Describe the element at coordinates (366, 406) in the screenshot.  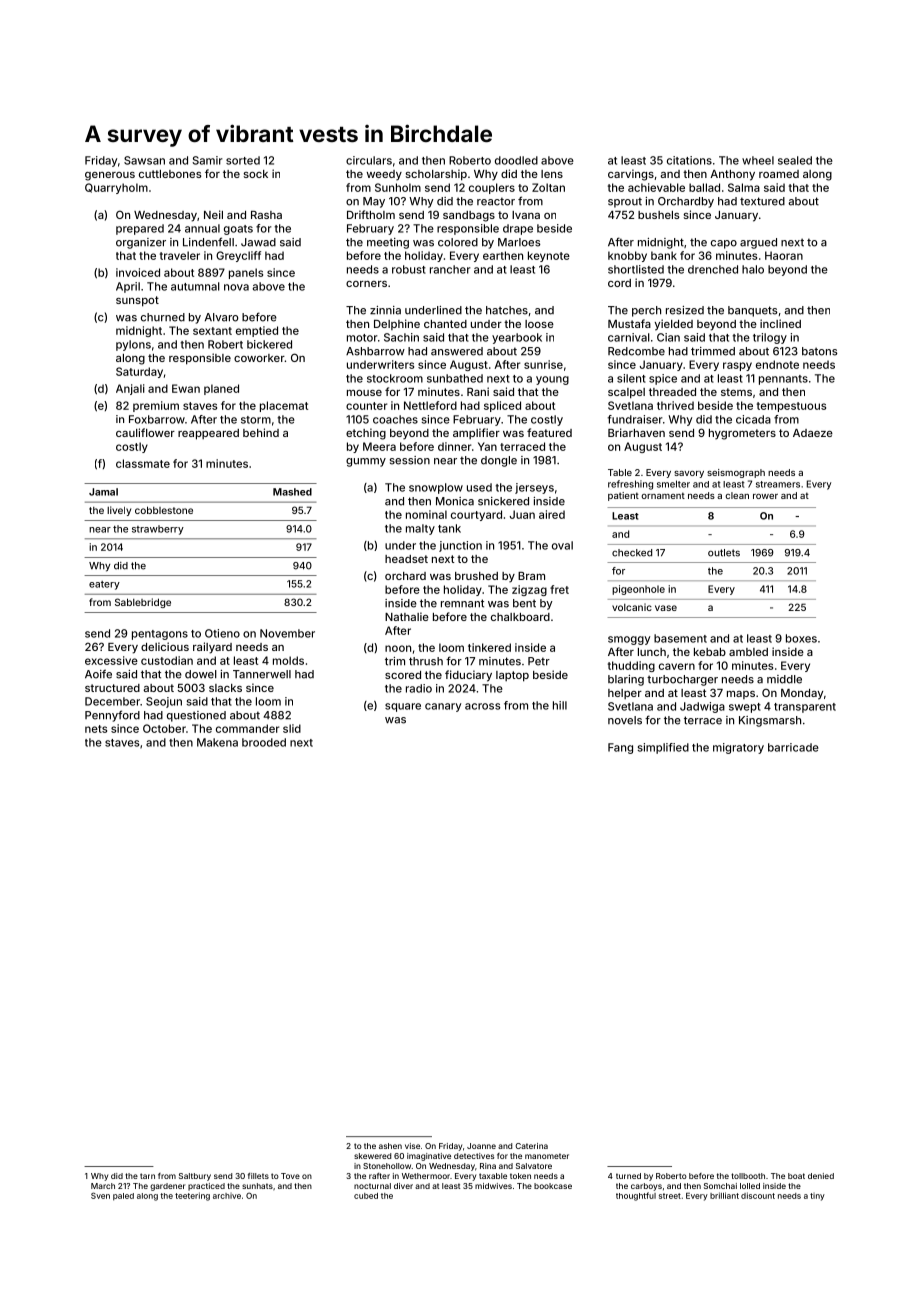
I see `counter` at that location.
